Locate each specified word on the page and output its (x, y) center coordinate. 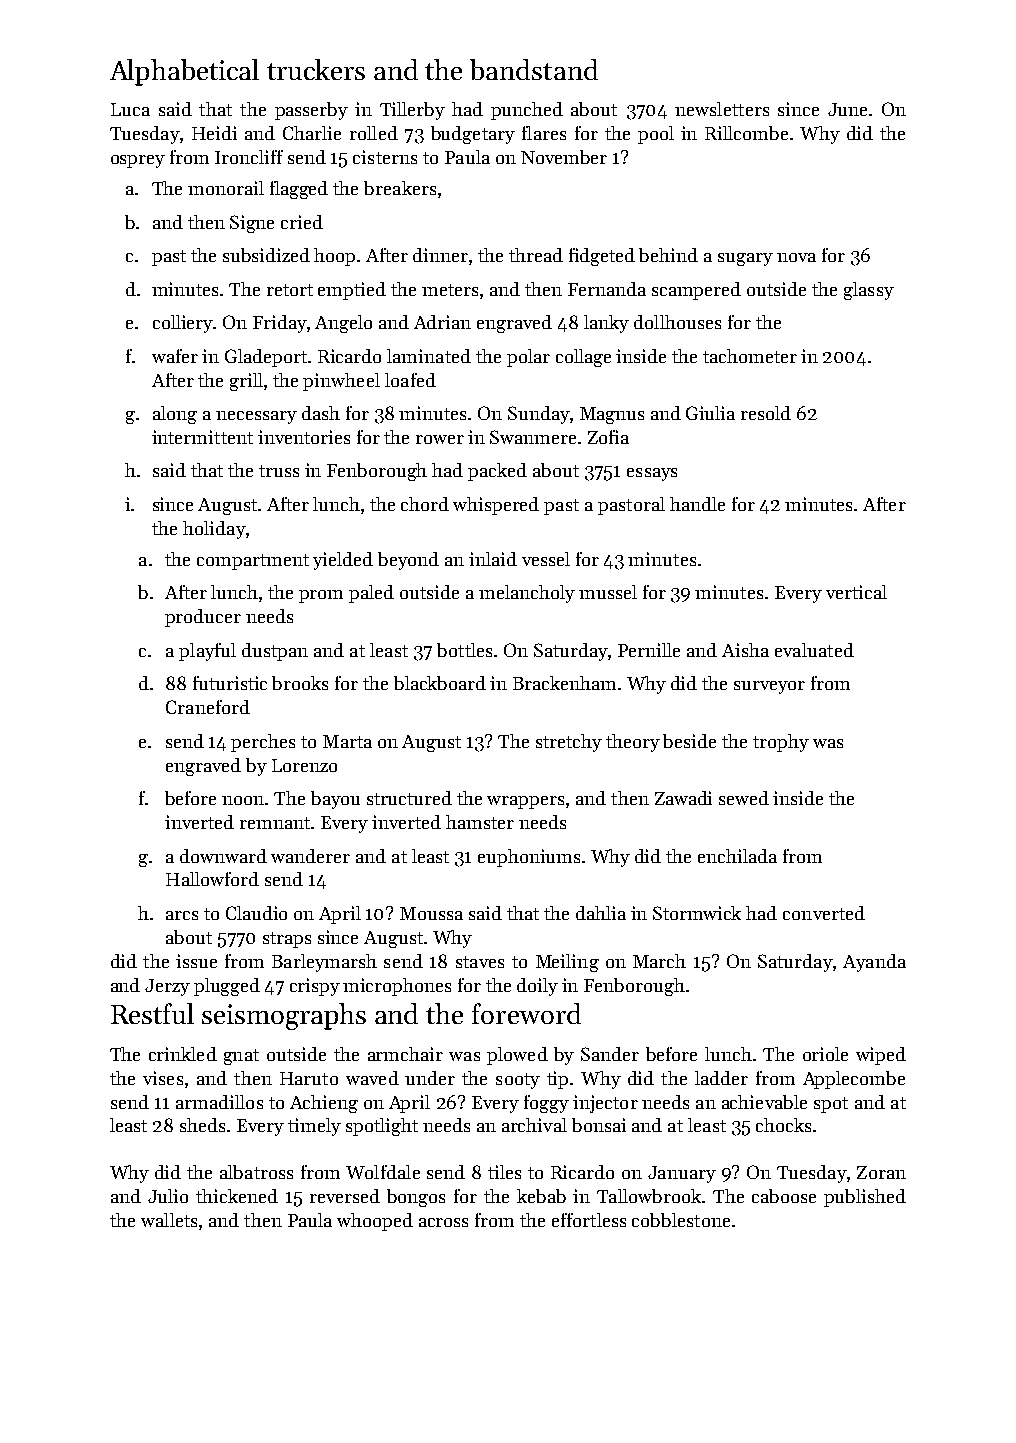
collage (583, 358)
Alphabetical (184, 72)
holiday (214, 530)
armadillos (219, 1102)
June (847, 109)
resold (766, 413)
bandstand (534, 69)
